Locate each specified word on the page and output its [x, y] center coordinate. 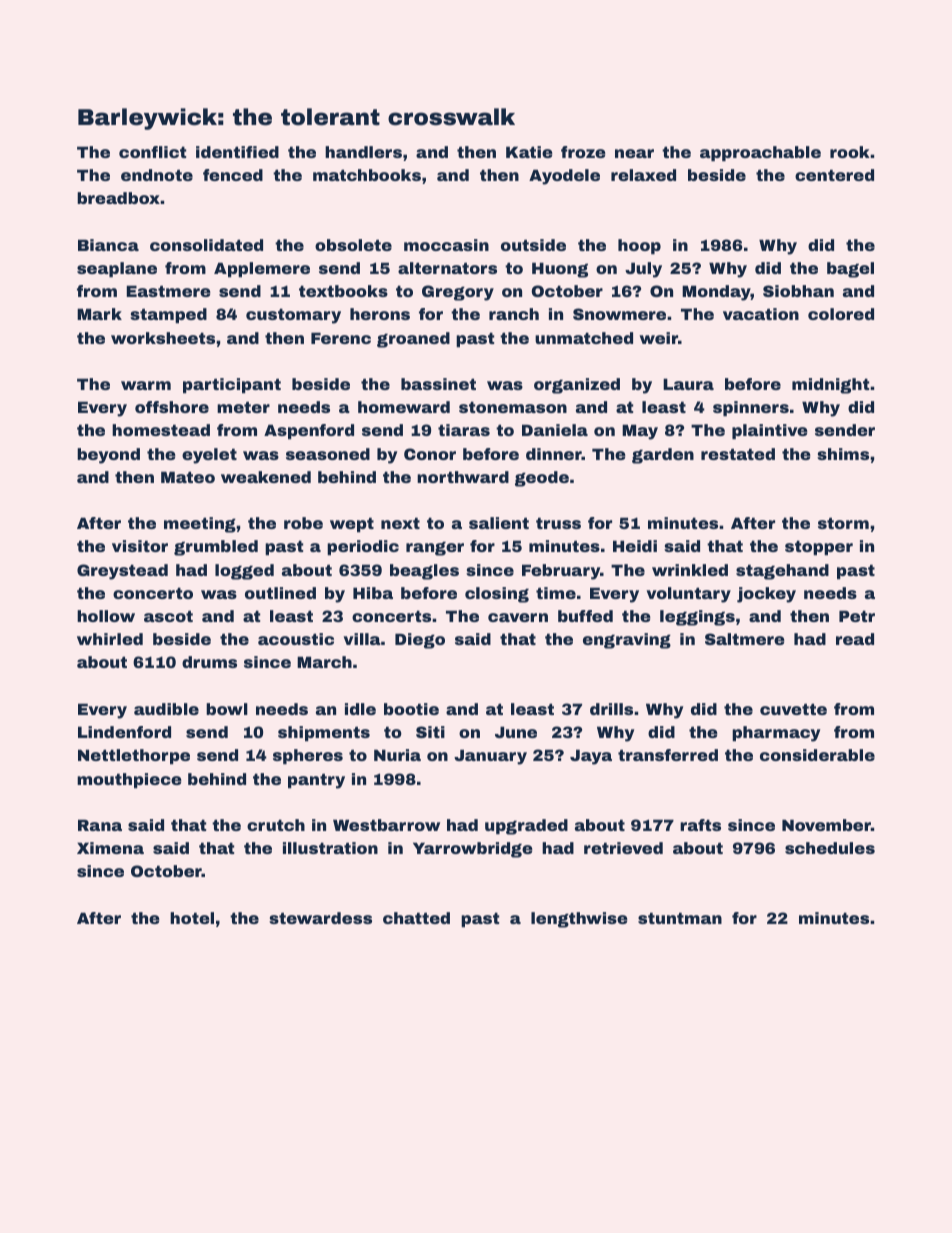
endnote [157, 175]
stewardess [320, 918]
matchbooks [367, 175]
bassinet [438, 384]
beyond [108, 456]
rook [850, 152]
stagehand [782, 572]
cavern [518, 617]
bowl [227, 709]
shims [843, 454]
